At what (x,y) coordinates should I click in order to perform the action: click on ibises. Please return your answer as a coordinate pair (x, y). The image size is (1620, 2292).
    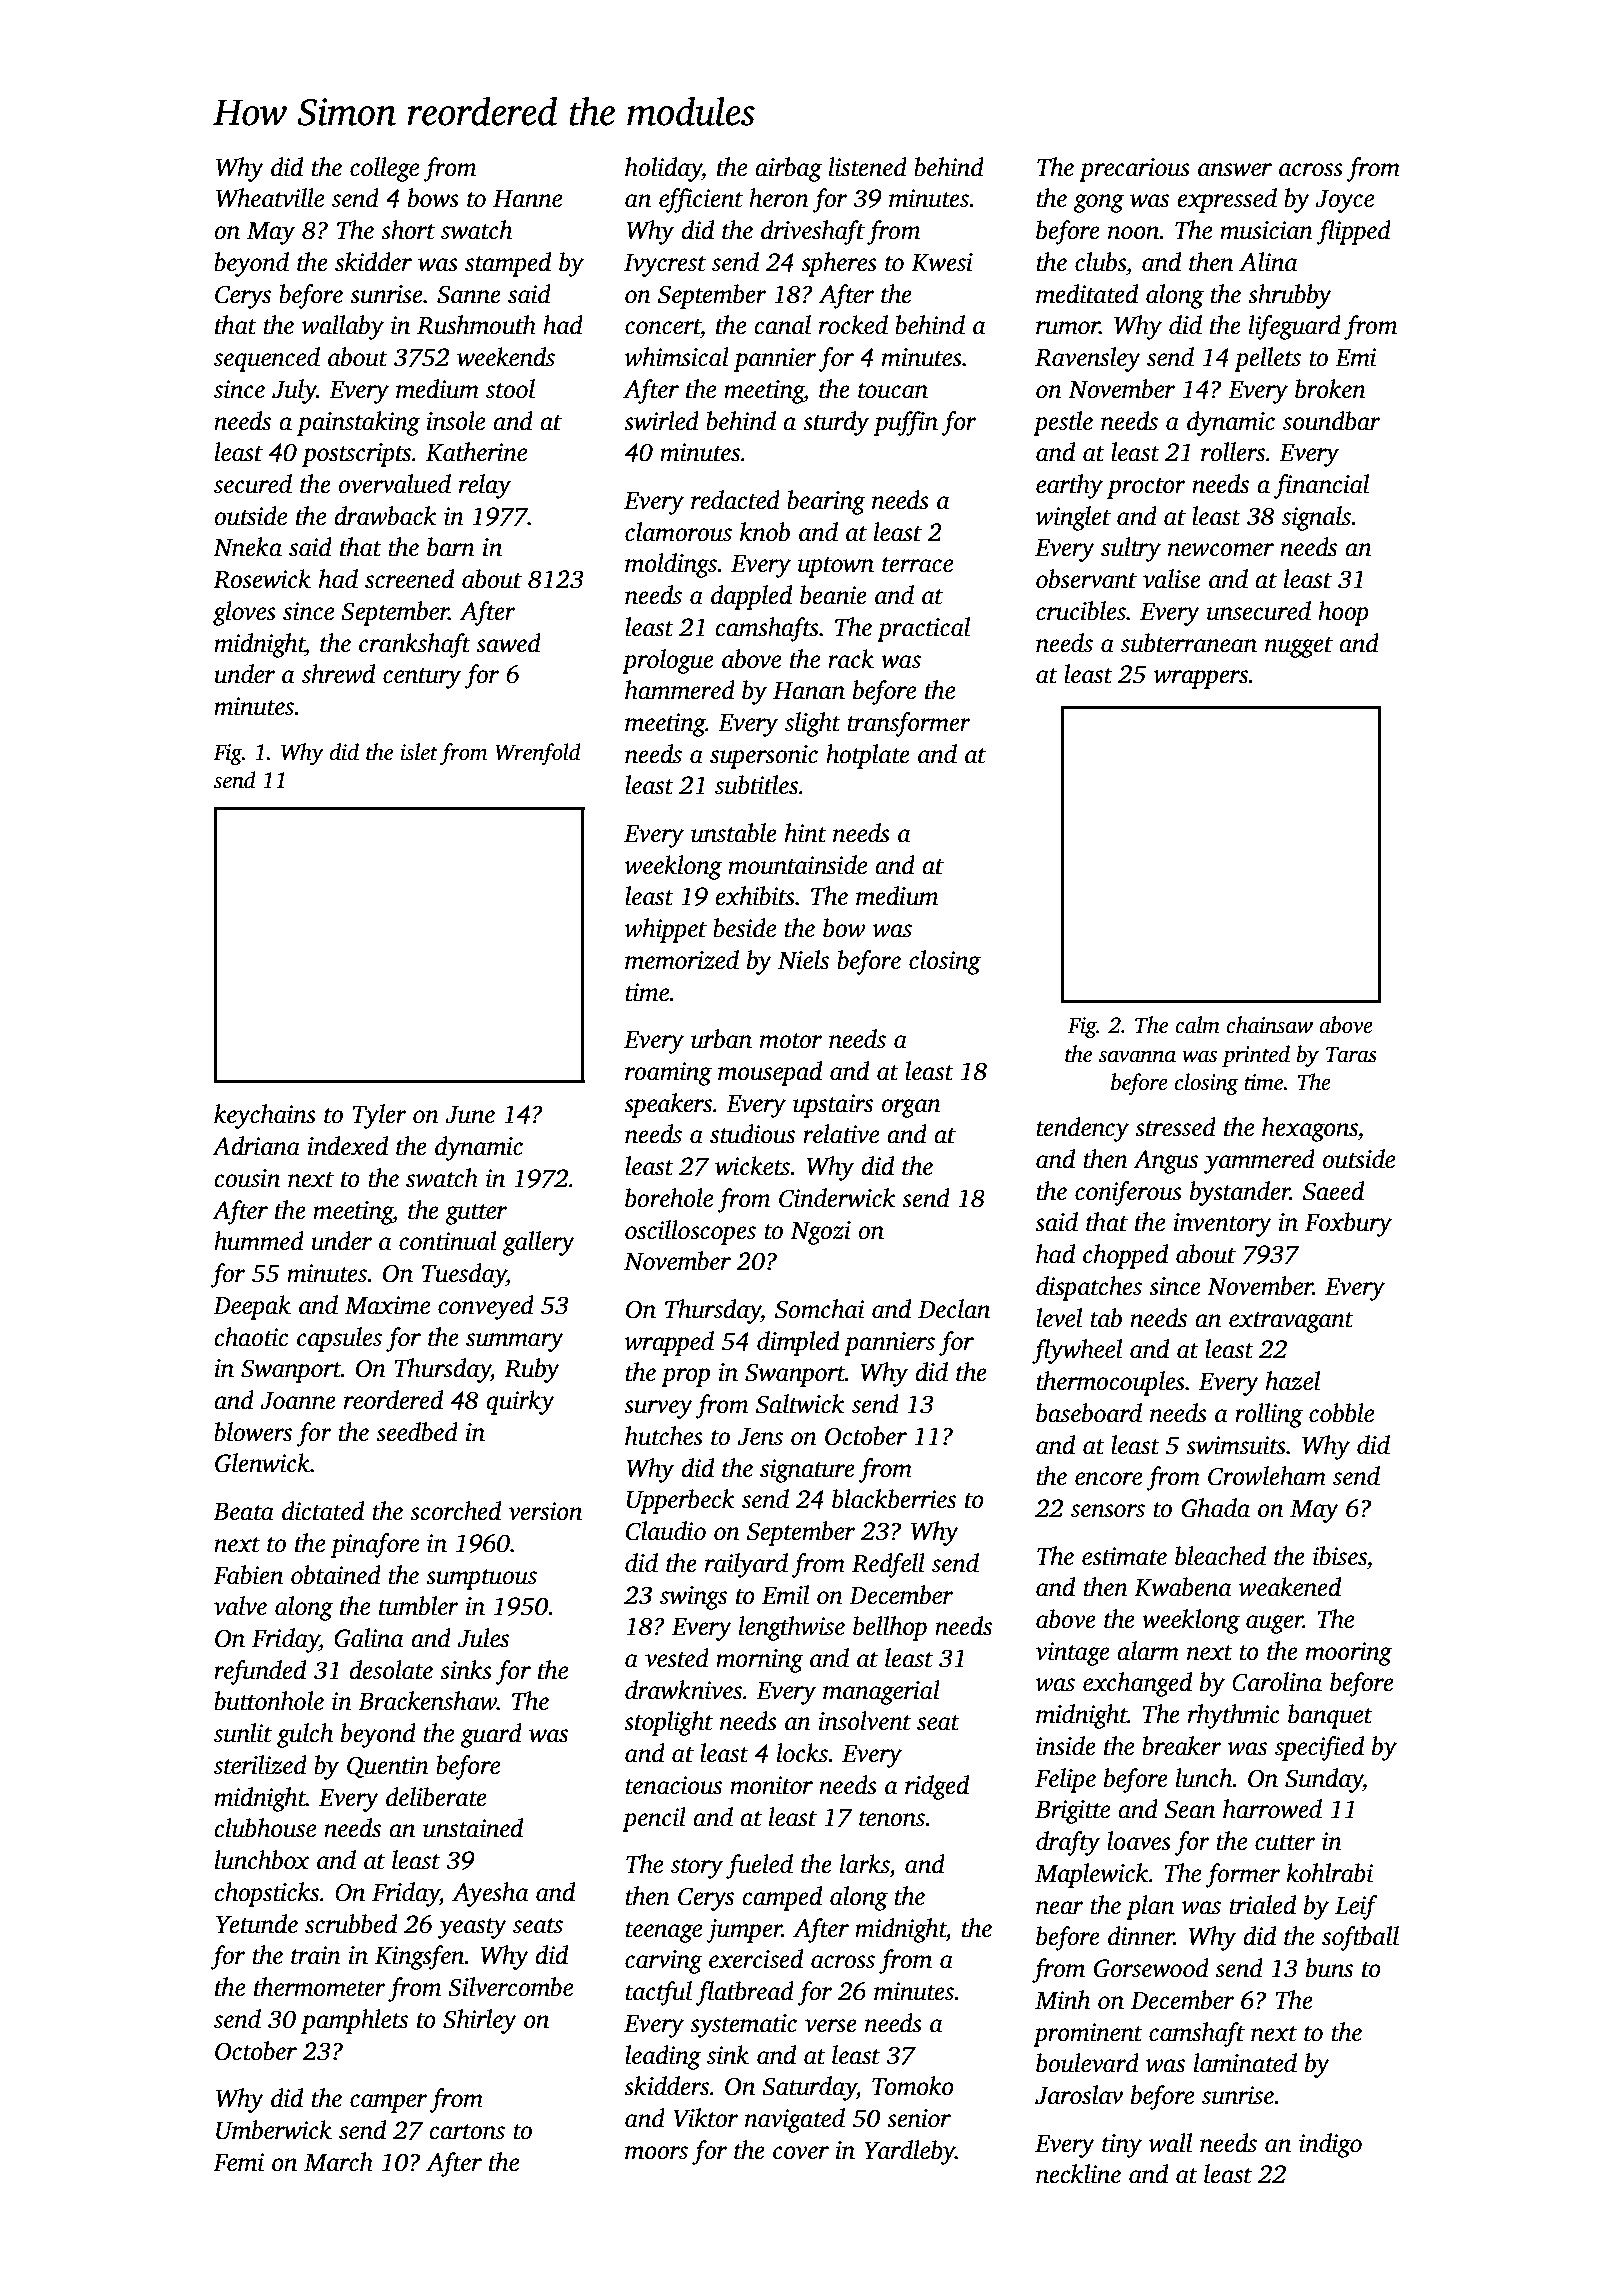
    Looking at the image, I should click on (1340, 1556).
